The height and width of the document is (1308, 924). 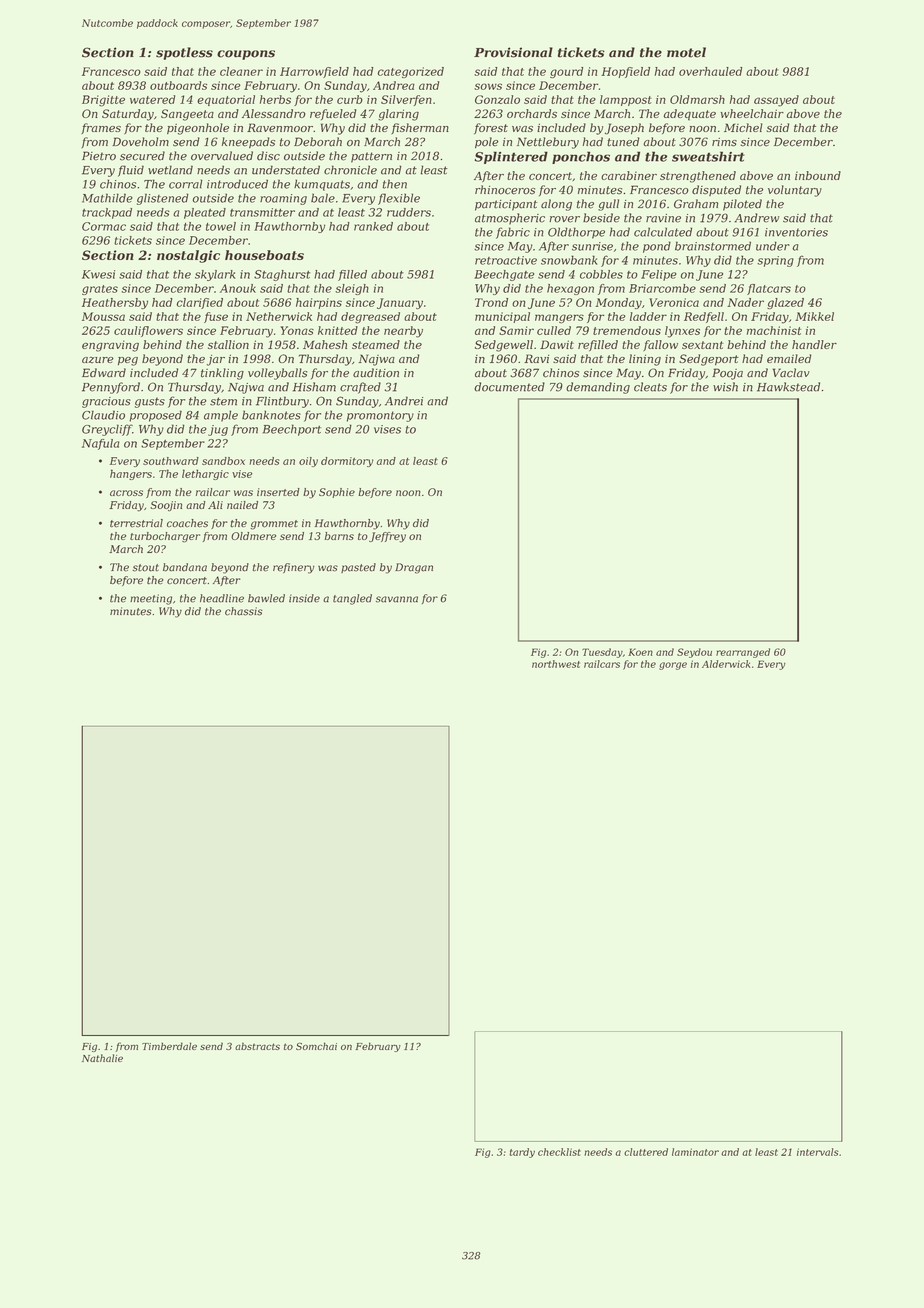 I want to click on Monday, so click(x=618, y=303).
